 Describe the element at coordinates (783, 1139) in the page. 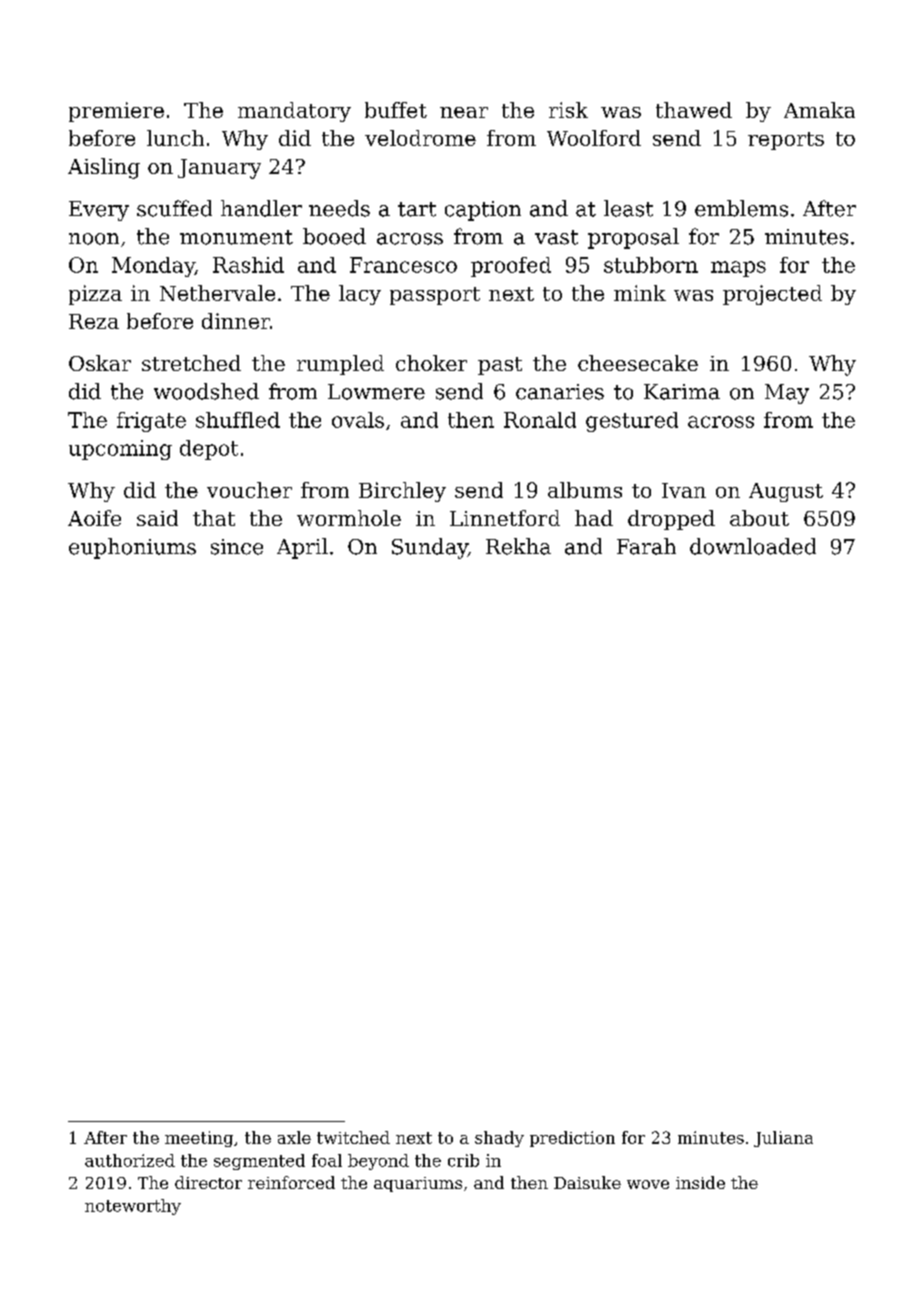

I see `Juliana` at that location.
